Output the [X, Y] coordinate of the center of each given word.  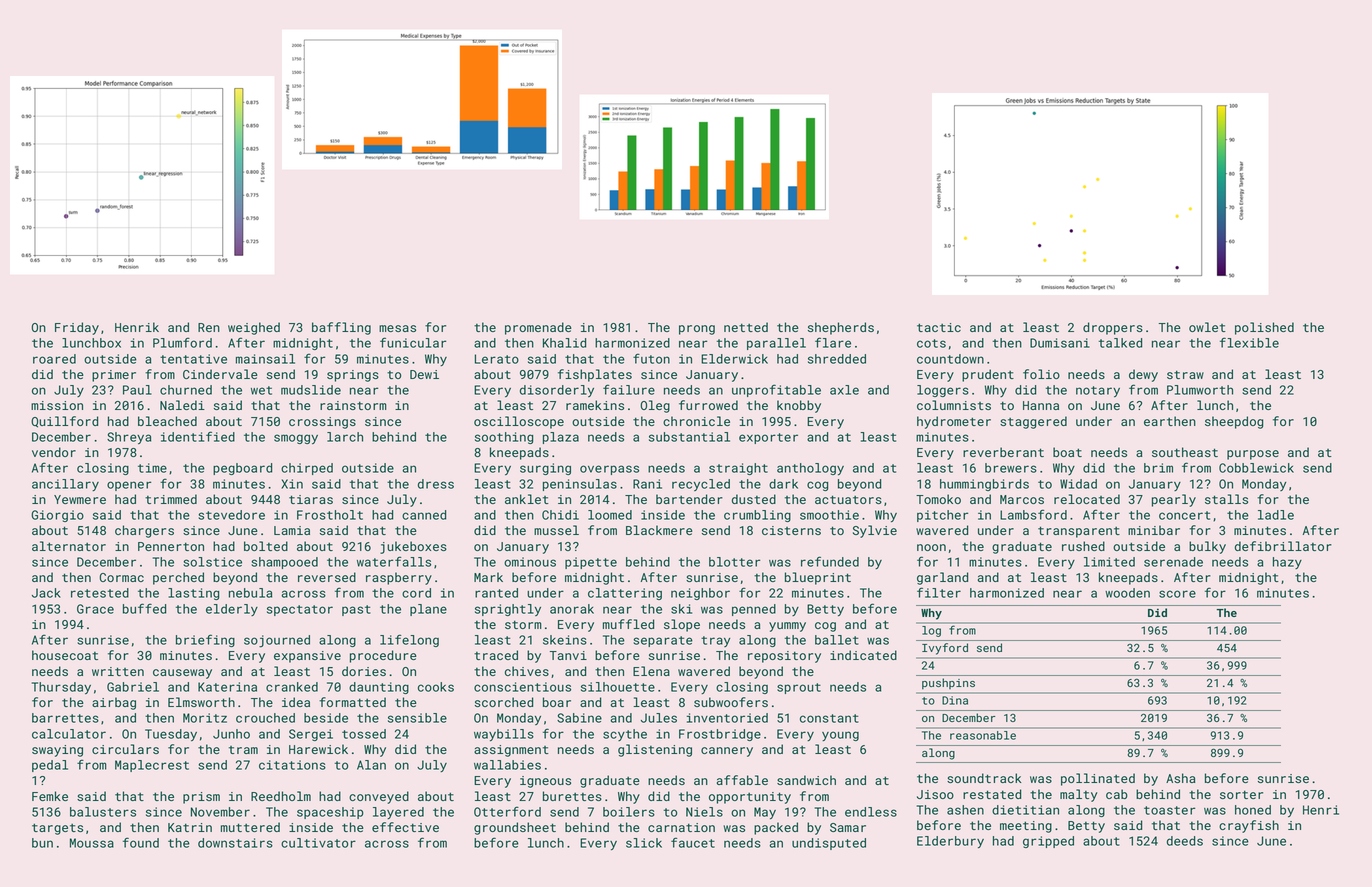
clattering [625, 594]
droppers [1113, 328]
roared [54, 359]
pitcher [942, 516]
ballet [837, 640]
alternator [69, 546]
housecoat [65, 655]
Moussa [92, 843]
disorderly [557, 391]
